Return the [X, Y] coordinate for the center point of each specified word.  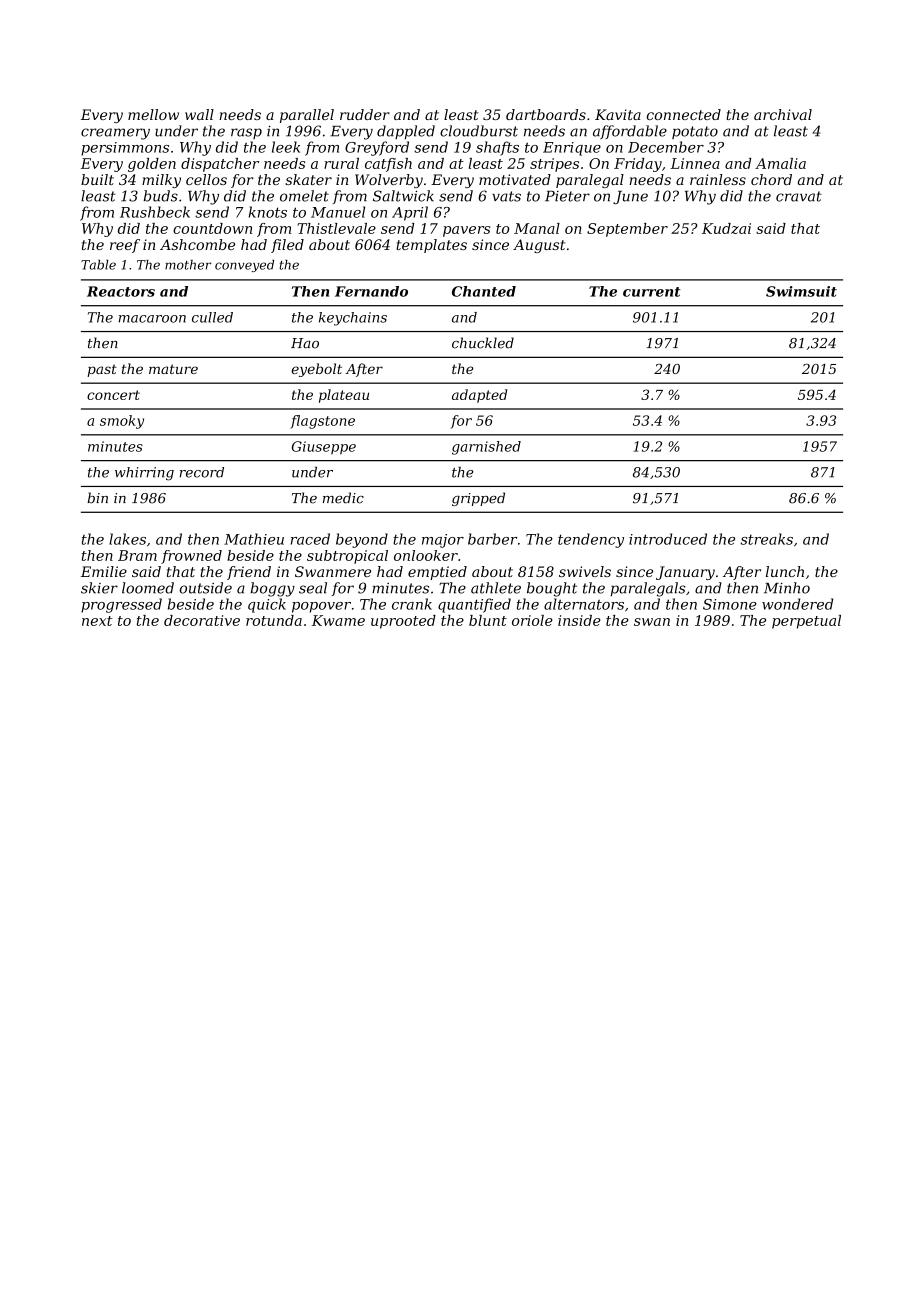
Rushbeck [155, 212]
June [630, 197]
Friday [638, 165]
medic [343, 498]
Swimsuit [801, 291]
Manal [537, 228]
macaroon [152, 319]
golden [152, 165]
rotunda [274, 620]
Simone [730, 604]
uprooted [403, 622]
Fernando [371, 291]
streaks [767, 539]
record [201, 472]
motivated [515, 179]
